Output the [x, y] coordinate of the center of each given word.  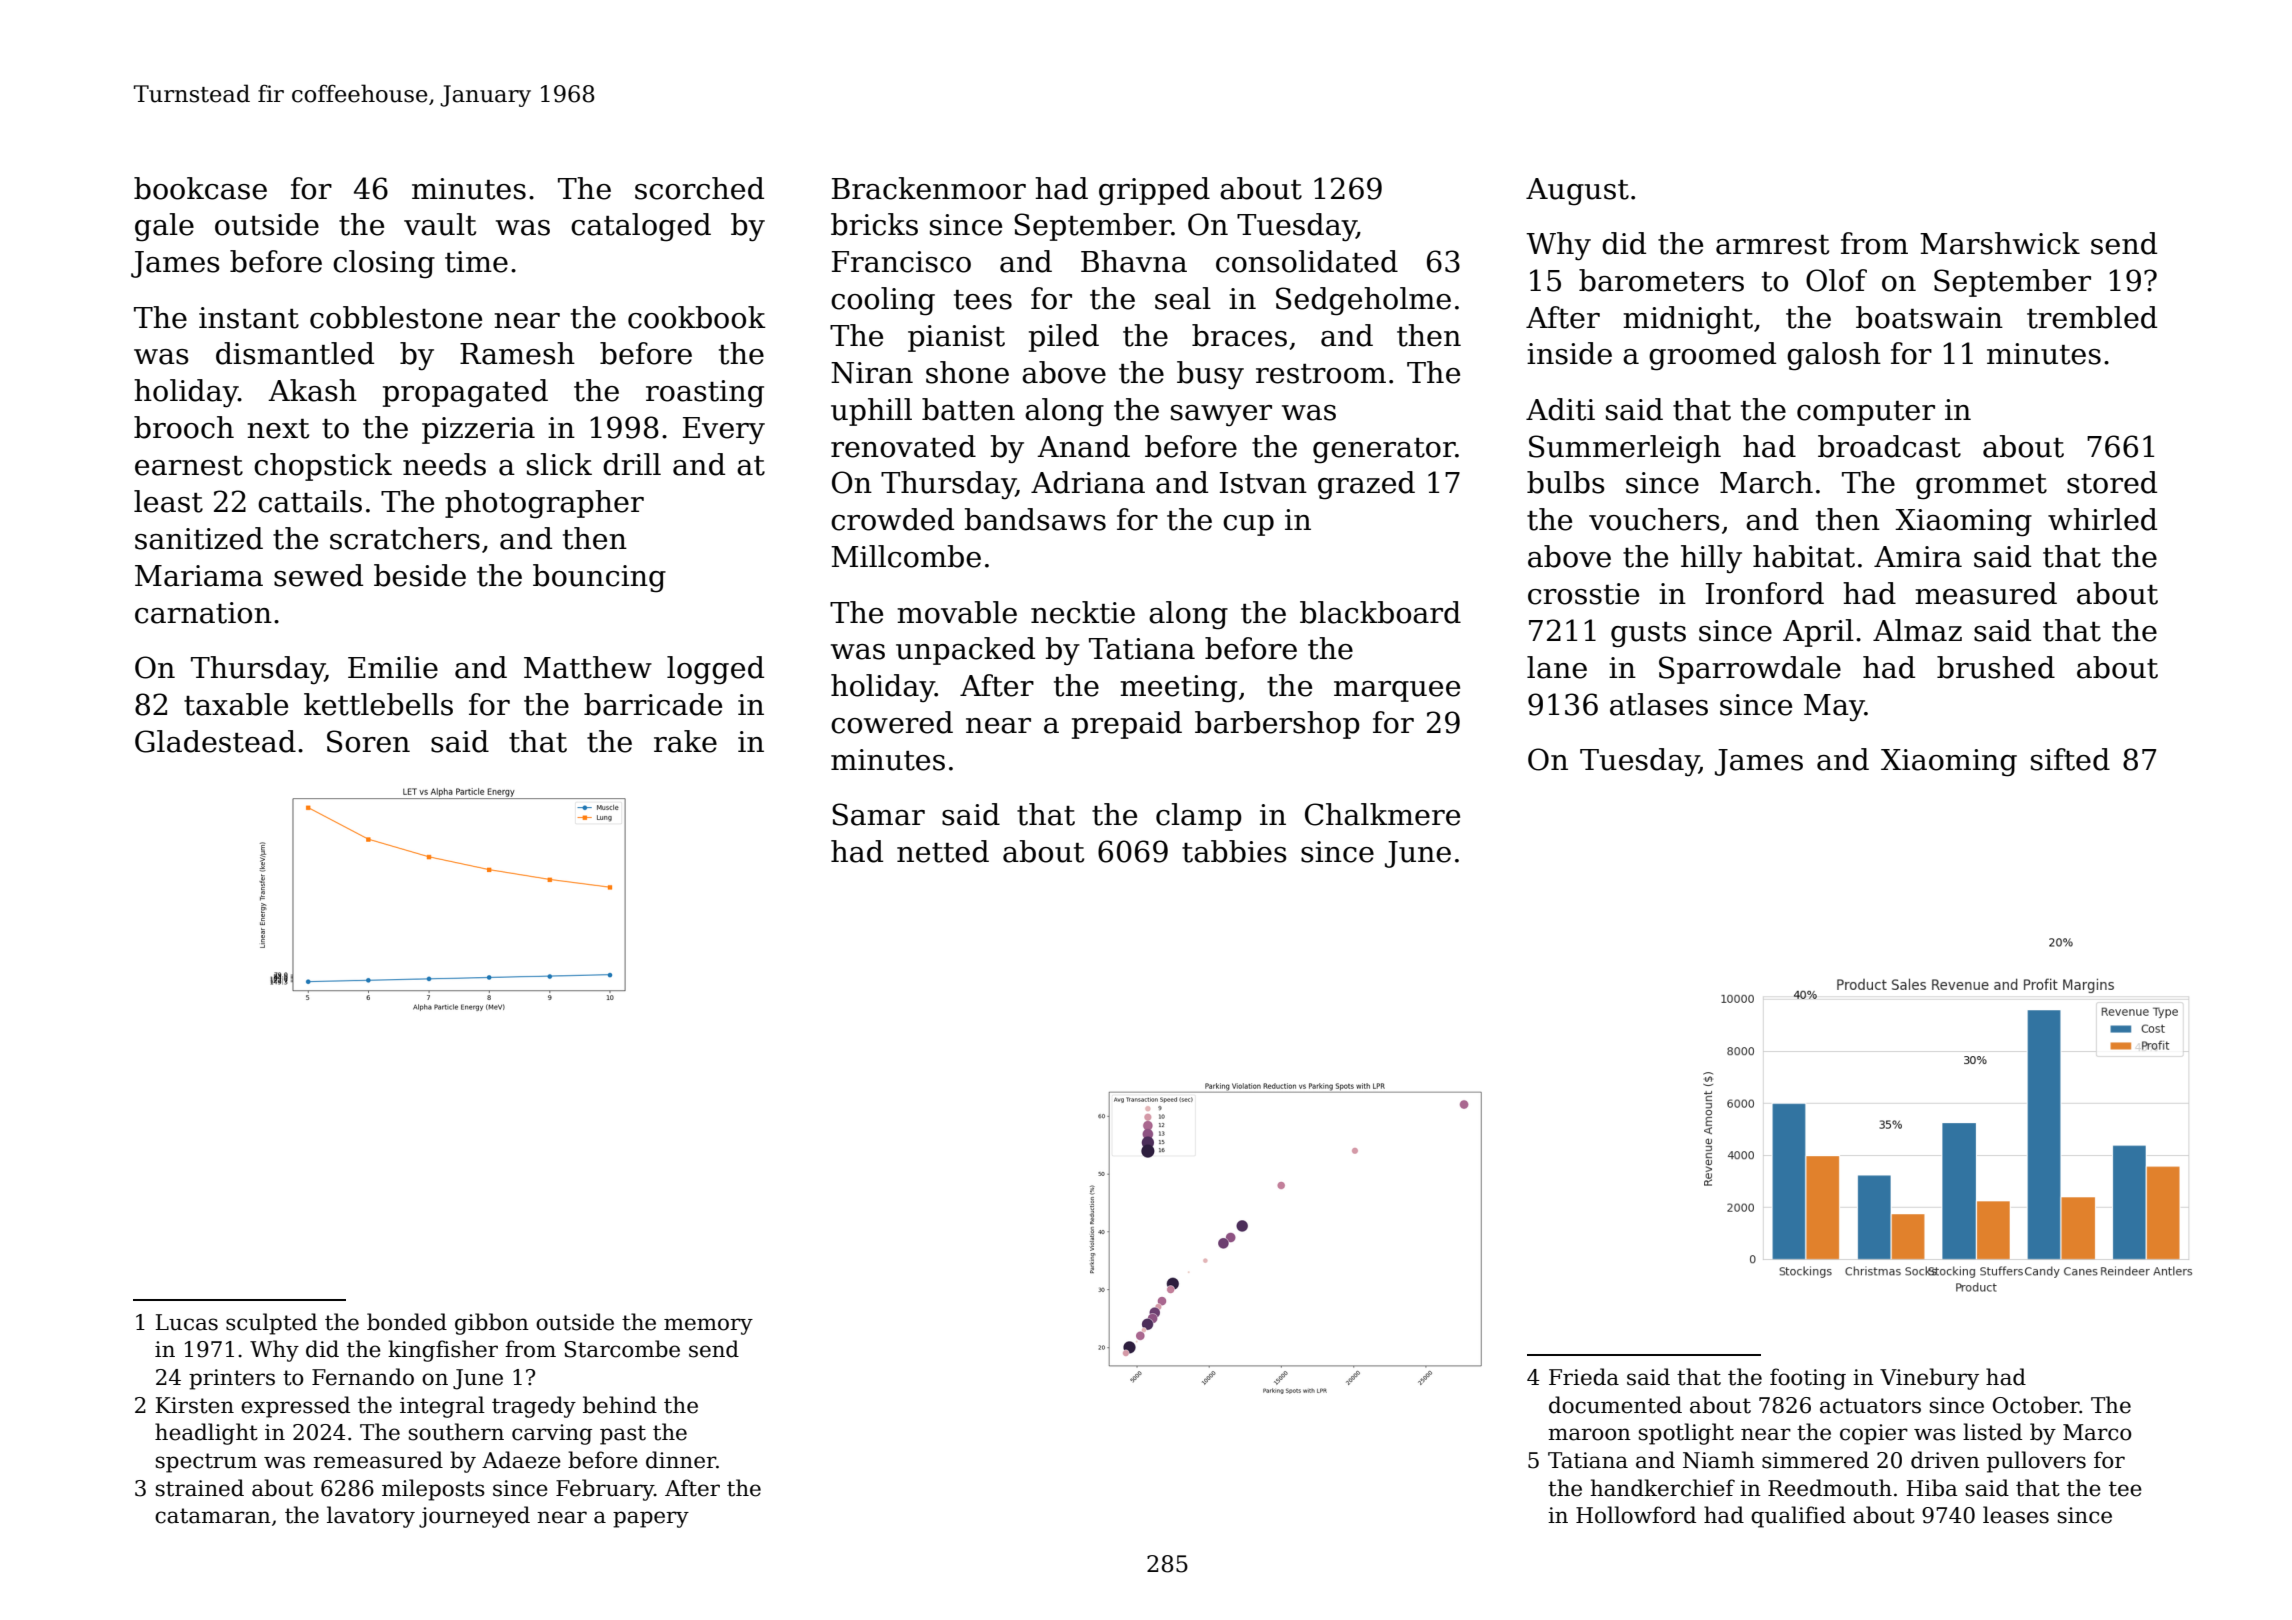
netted [943, 851]
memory [708, 1326]
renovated [903, 446]
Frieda [1584, 1377]
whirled [2102, 519]
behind [620, 1405]
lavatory [371, 1517]
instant [249, 318]
